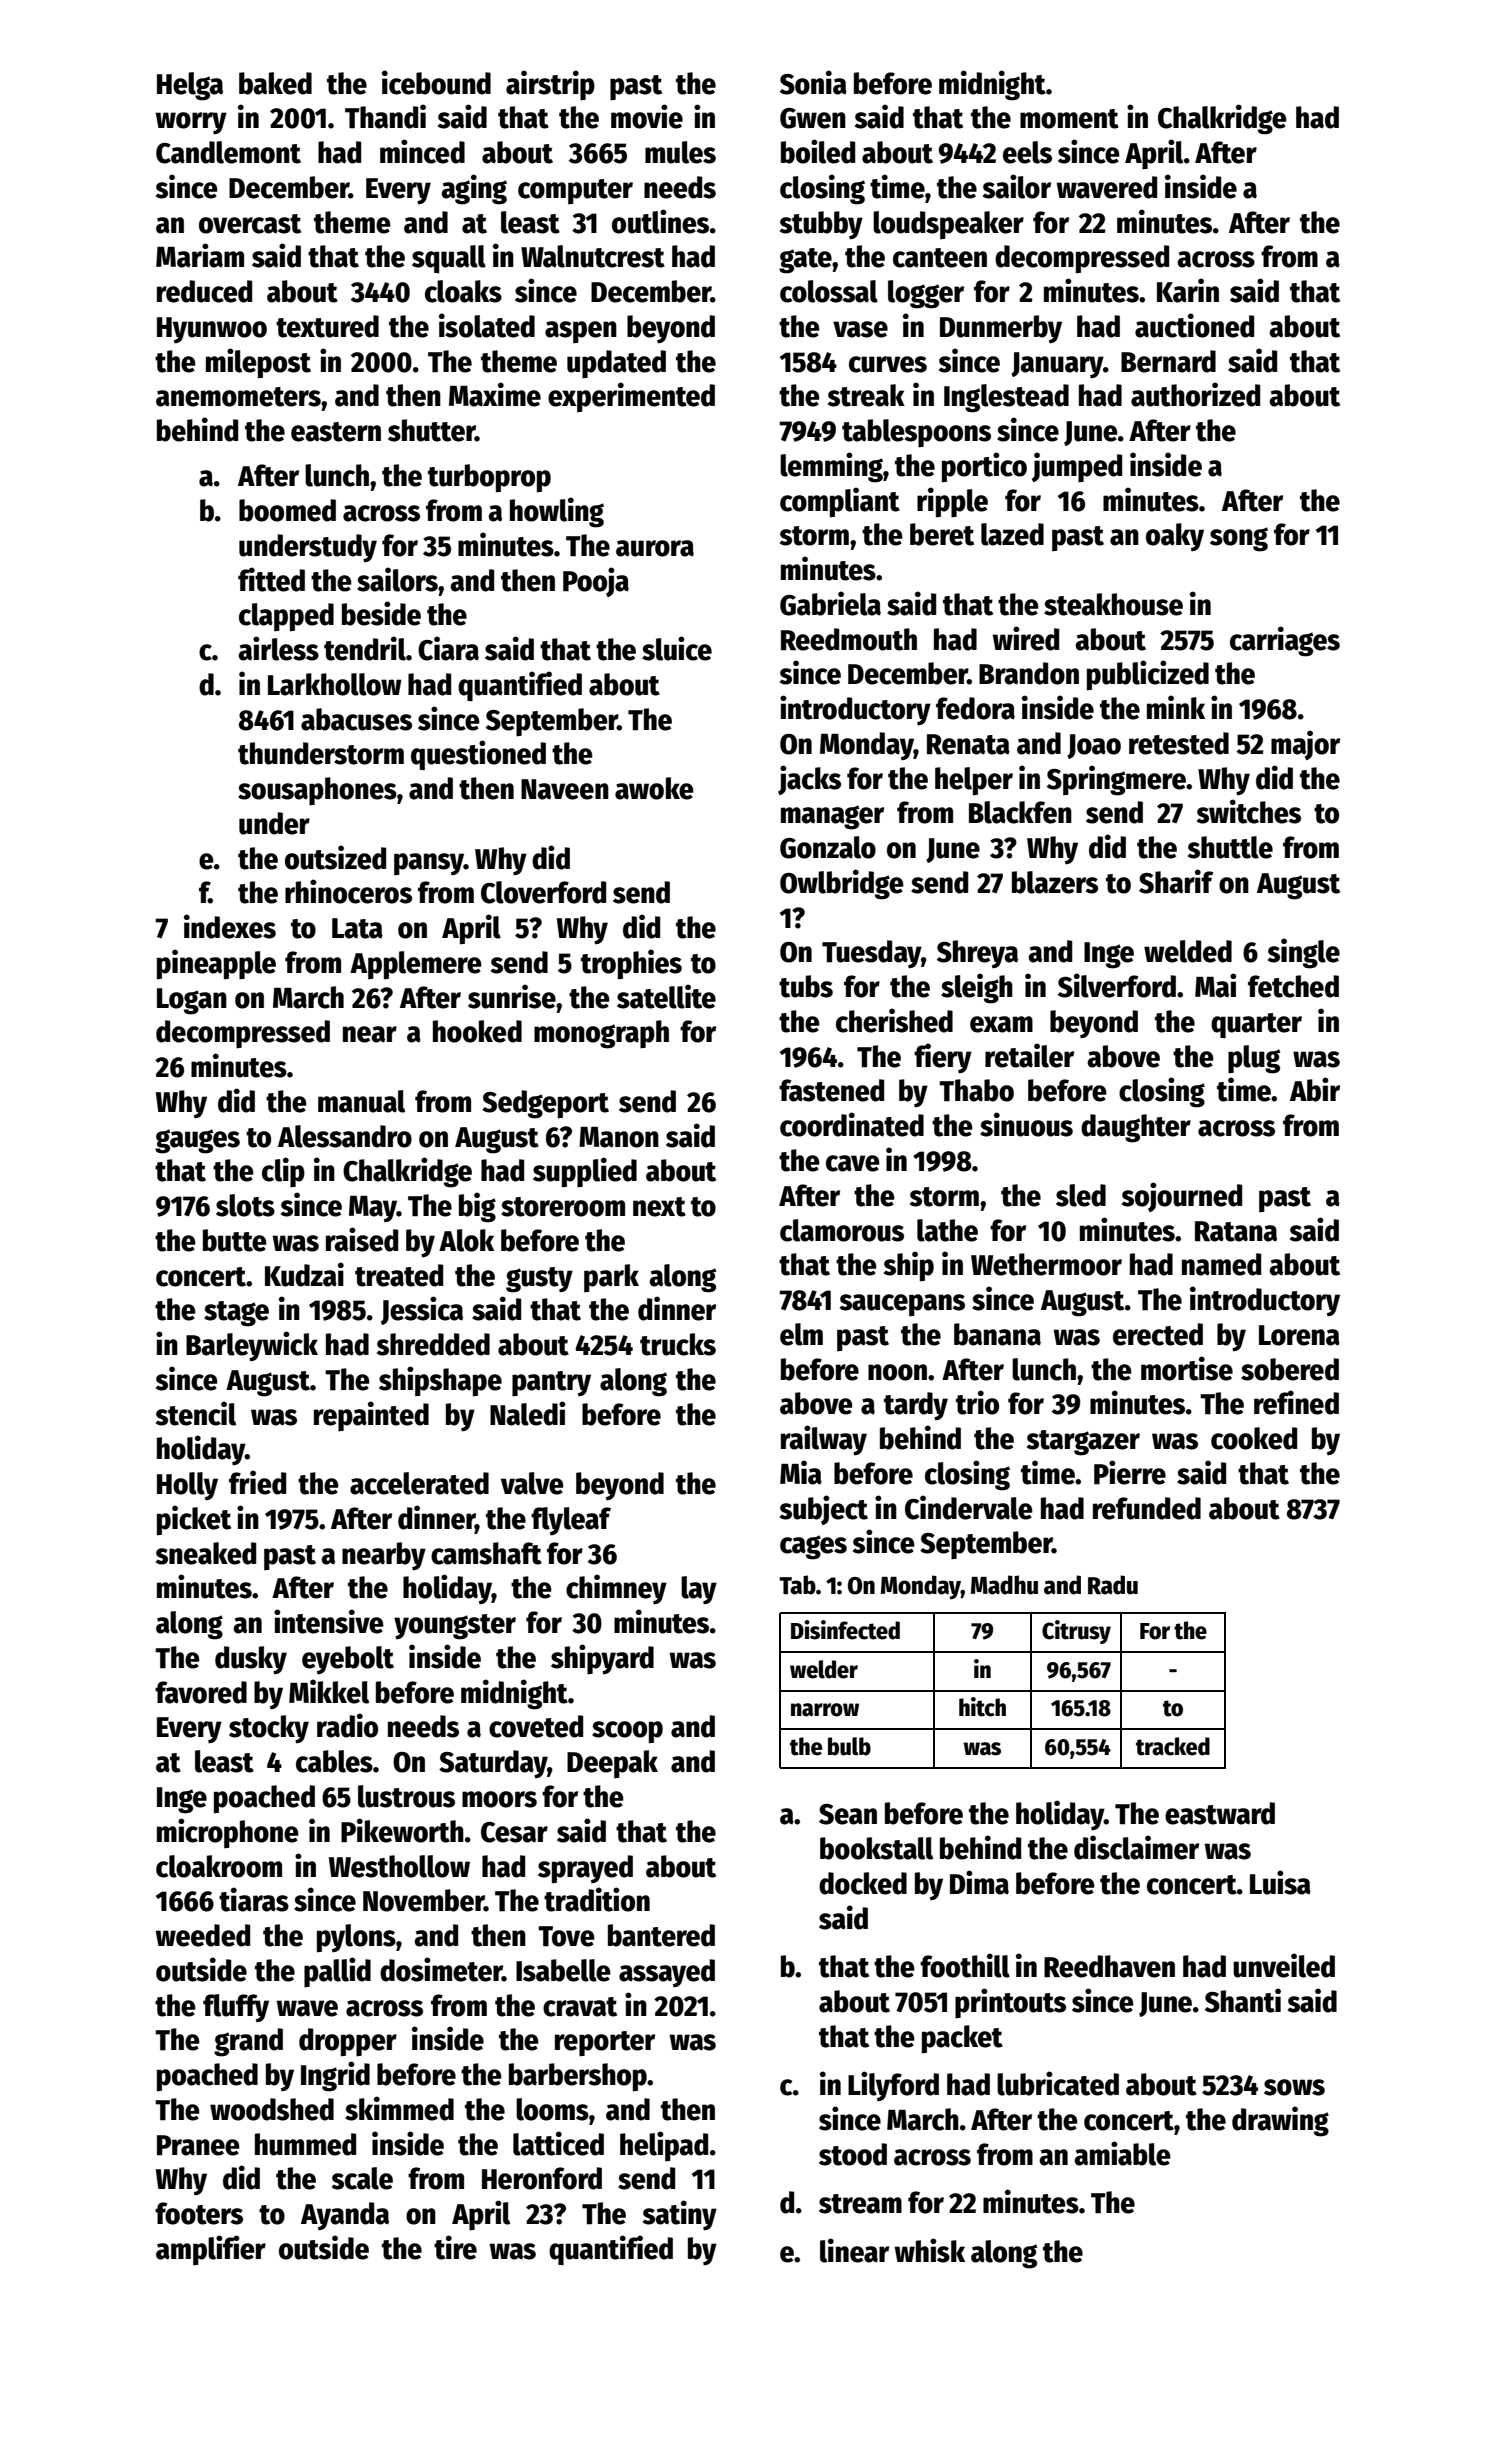 The image size is (1496, 2464). I want to click on carriages, so click(1285, 641).
